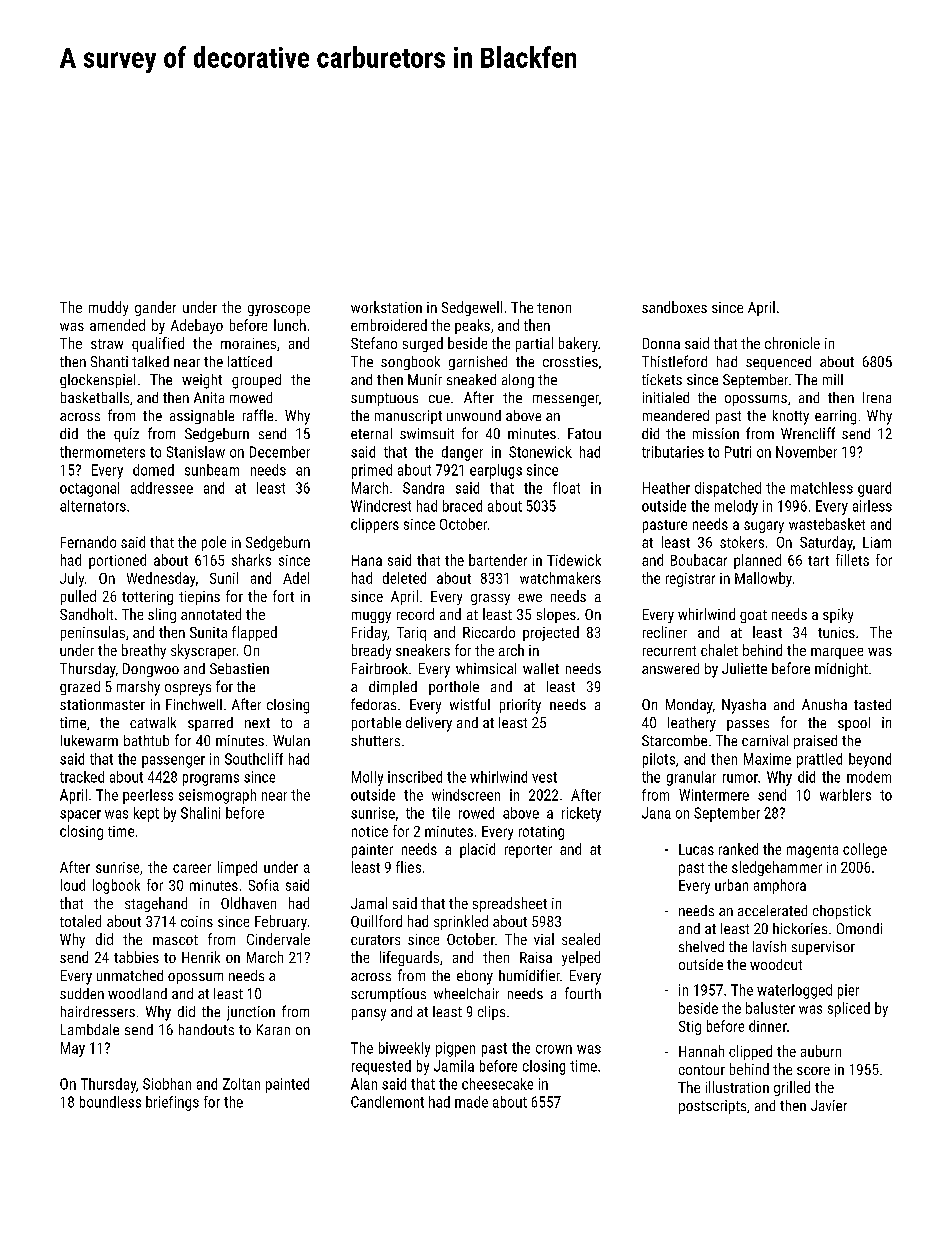 The image size is (952, 1233). What do you see at coordinates (490, 599) in the image?
I see `grassy` at bounding box center [490, 599].
